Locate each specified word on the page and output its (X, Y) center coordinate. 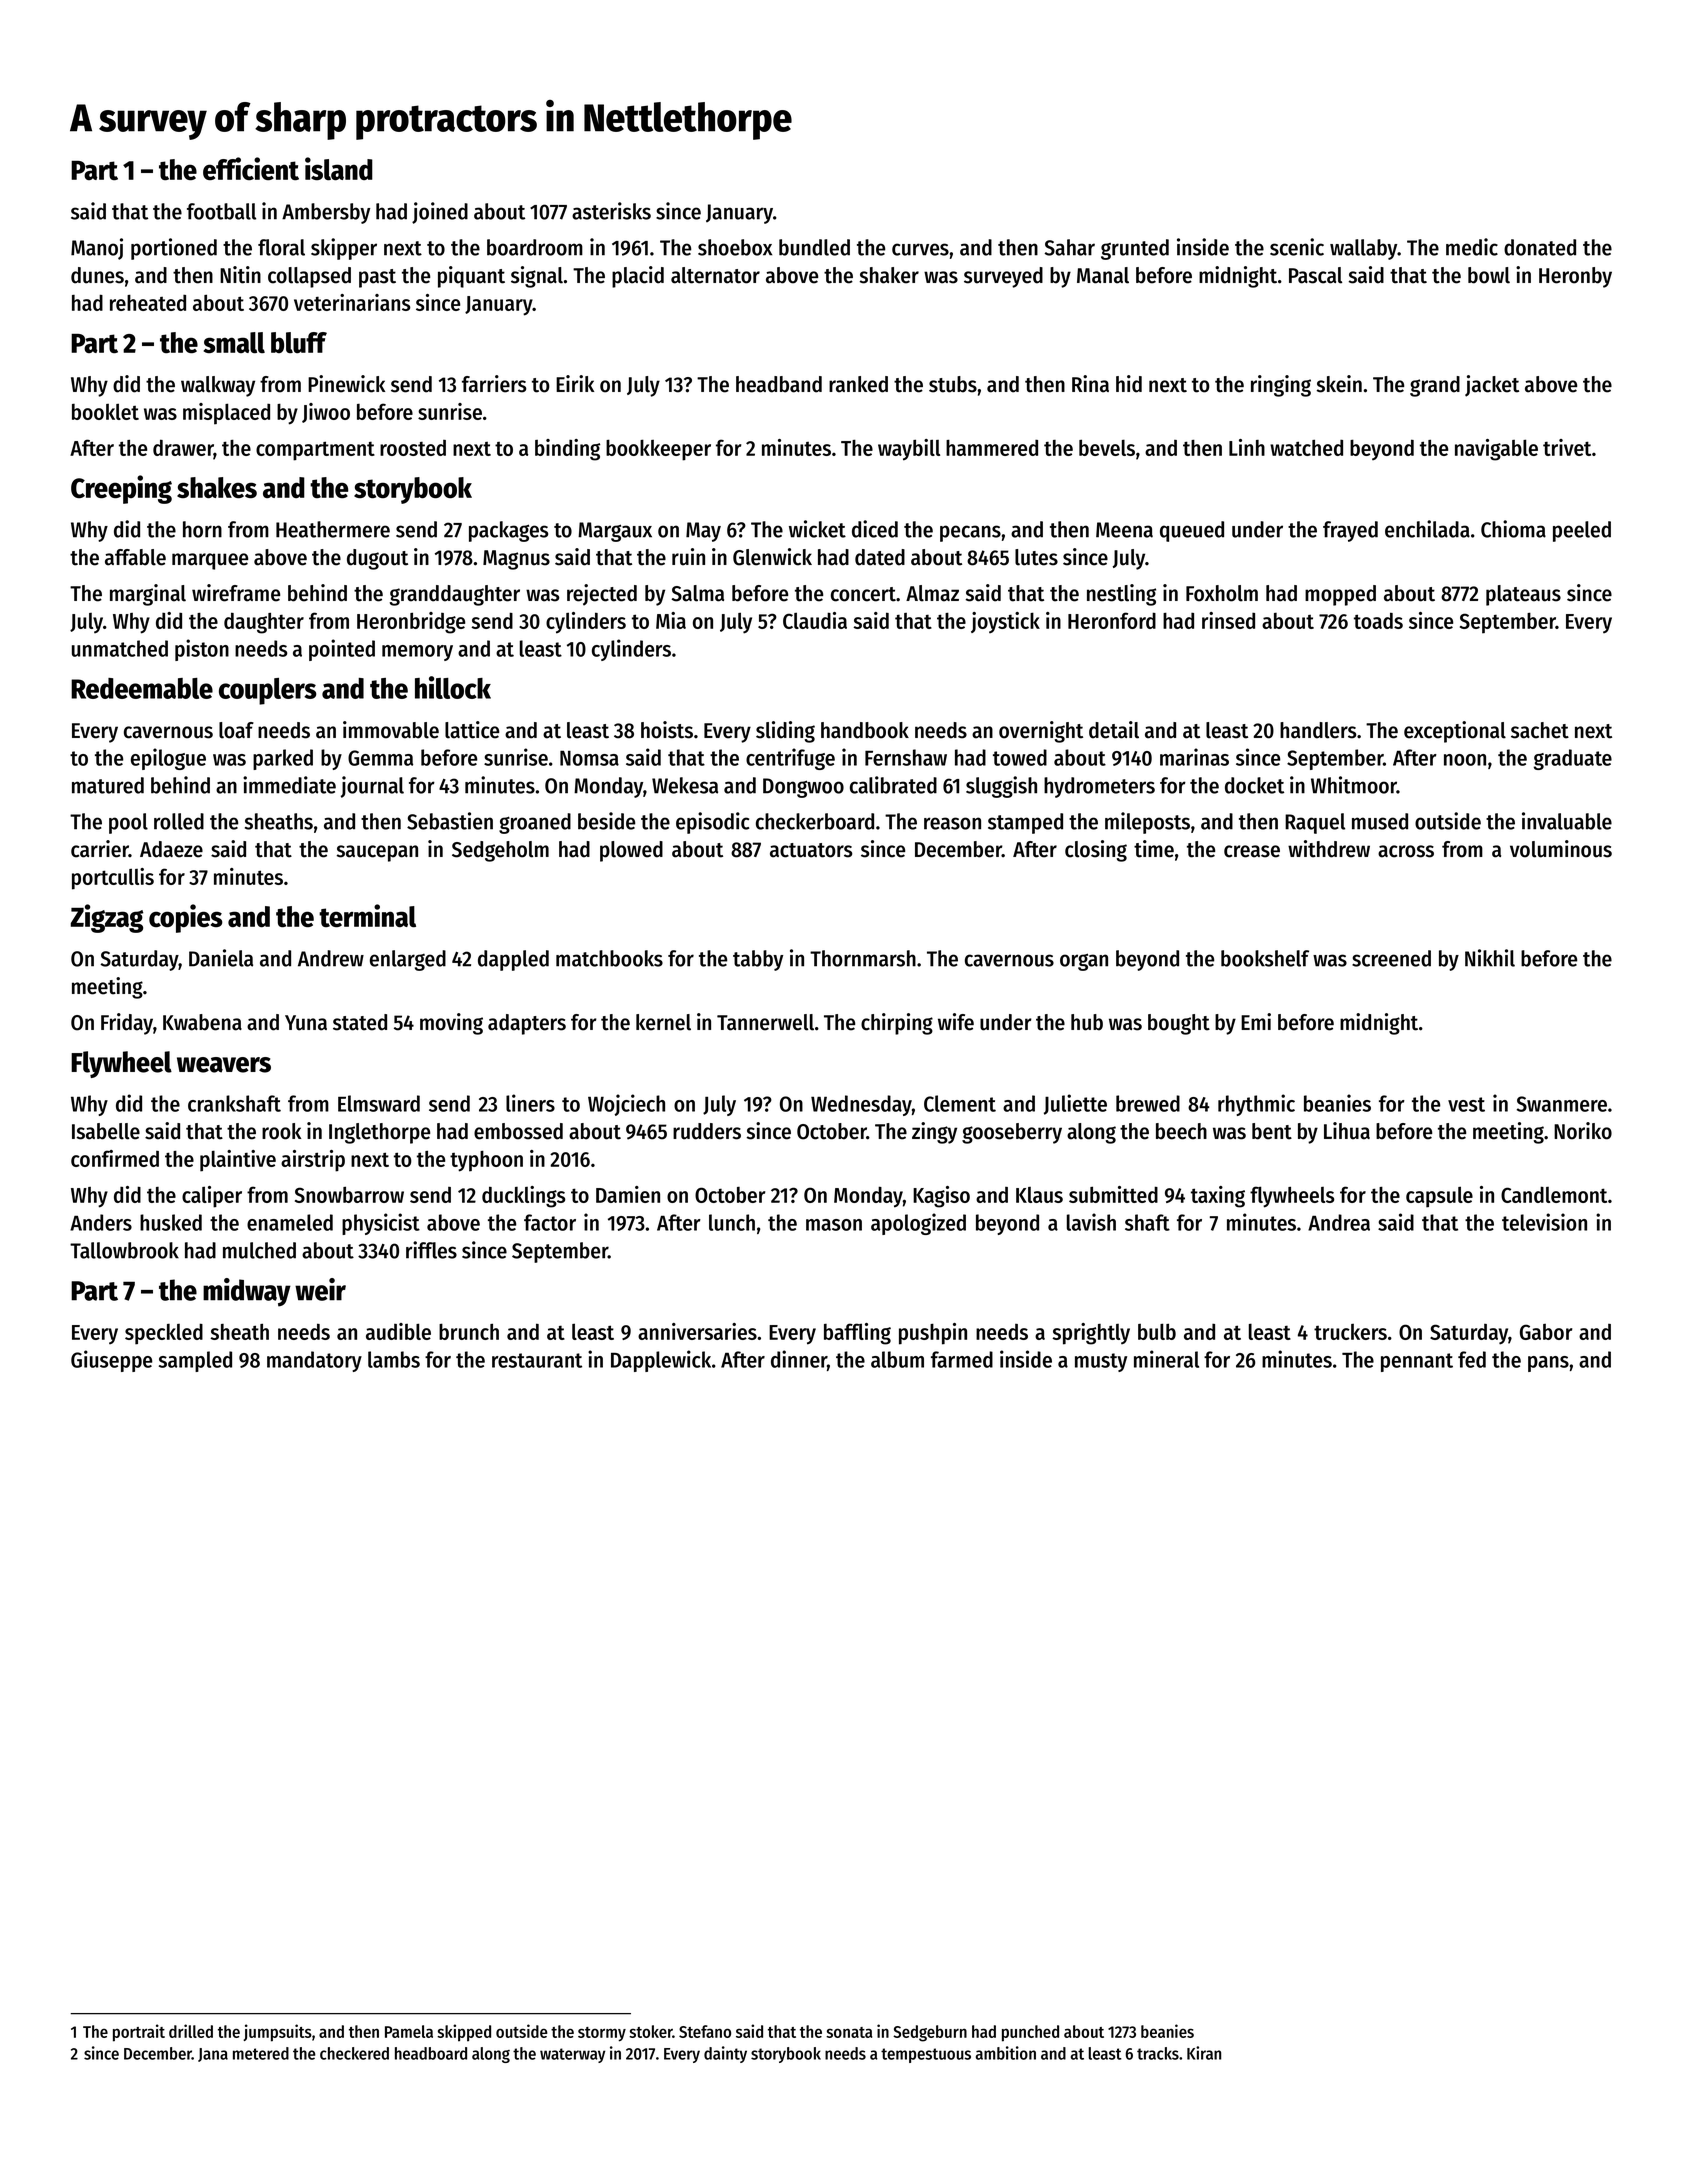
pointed (342, 650)
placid (638, 277)
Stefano (705, 2031)
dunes (97, 275)
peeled (1582, 531)
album (897, 1359)
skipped (464, 2033)
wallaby (1364, 249)
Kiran (1204, 2053)
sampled (195, 1361)
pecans (970, 533)
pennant (1417, 1362)
